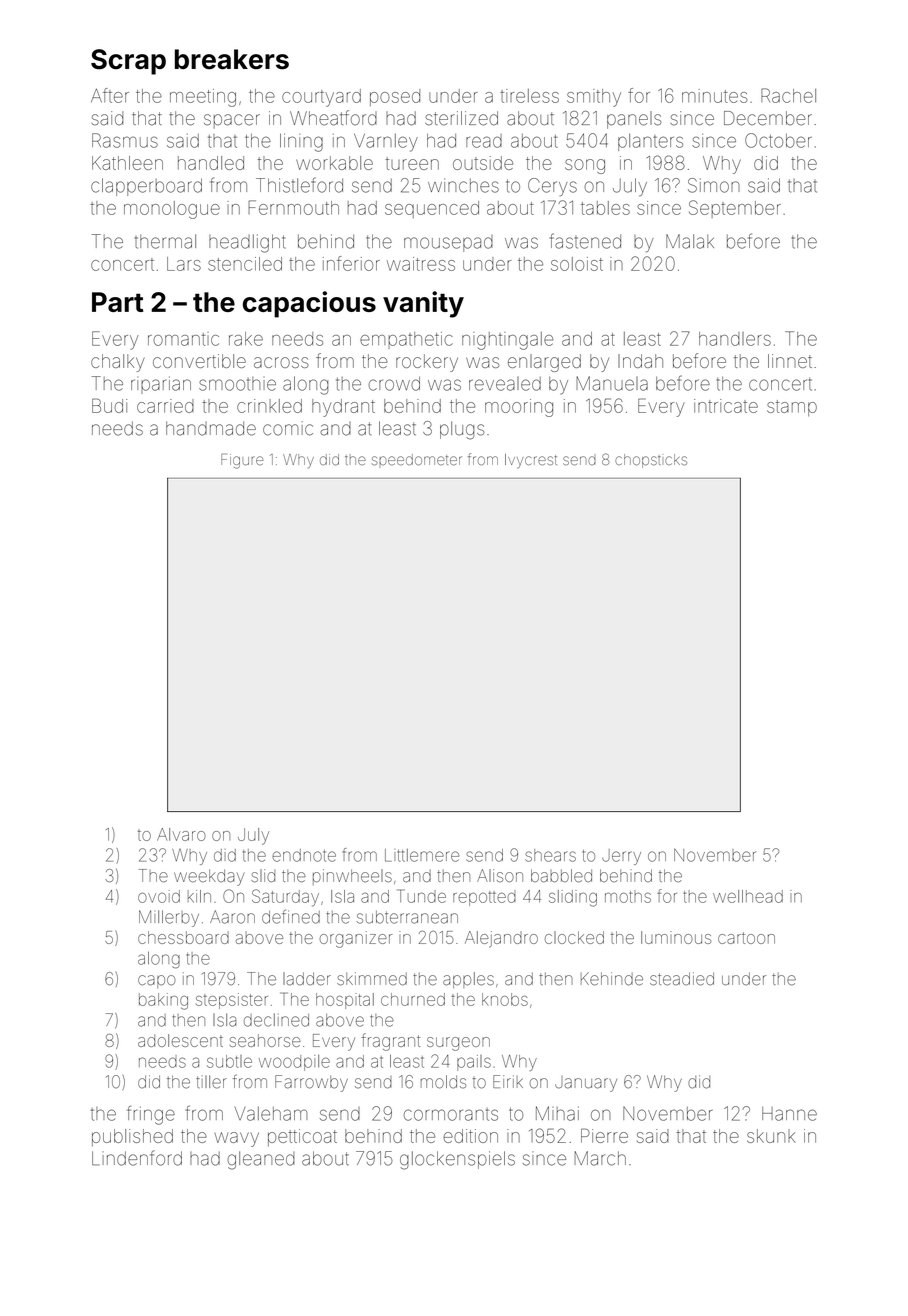 The image size is (908, 1316). I want to click on glockenspiels, so click(457, 1160).
